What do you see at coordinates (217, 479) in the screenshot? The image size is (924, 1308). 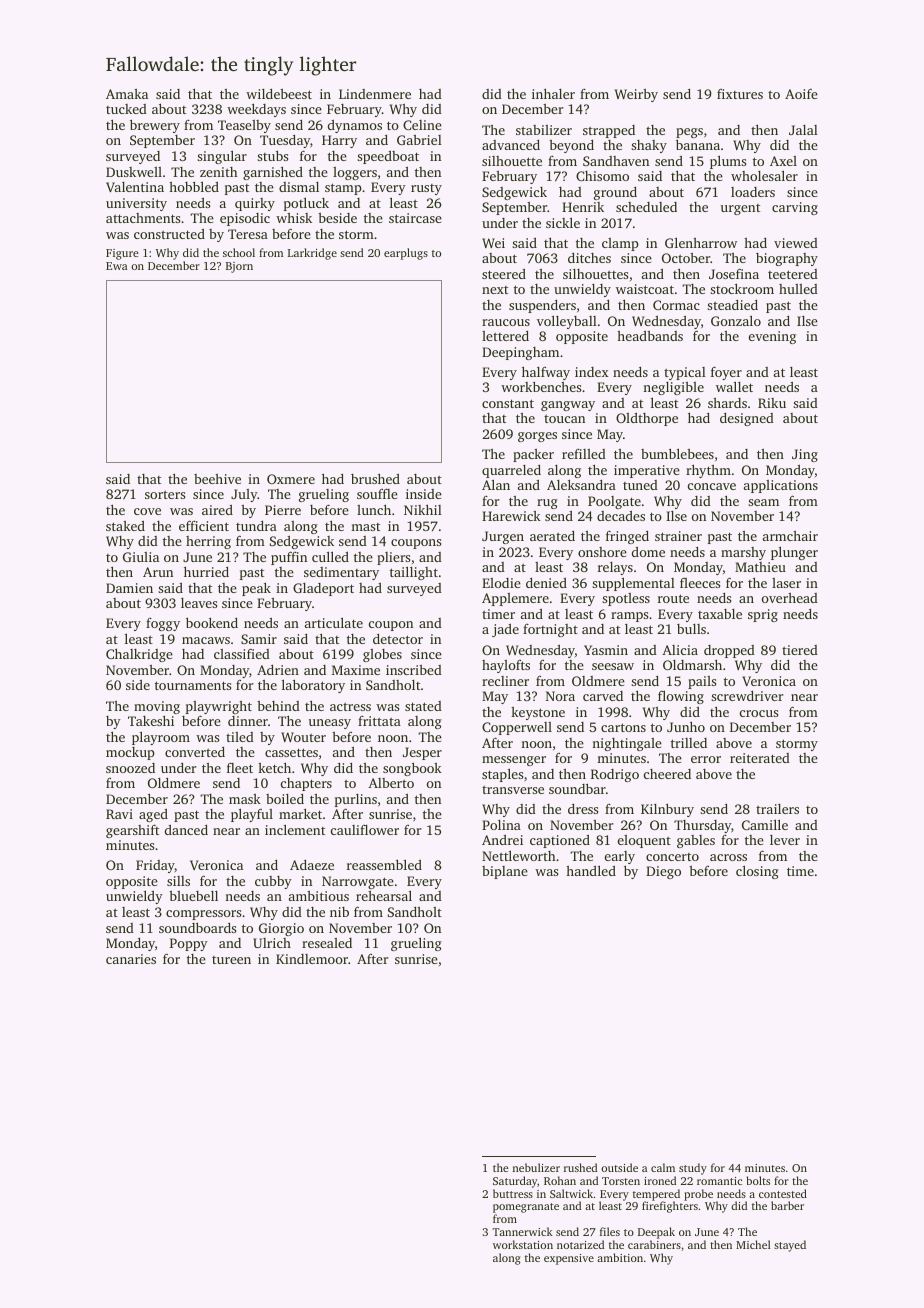 I see `beehive` at bounding box center [217, 479].
